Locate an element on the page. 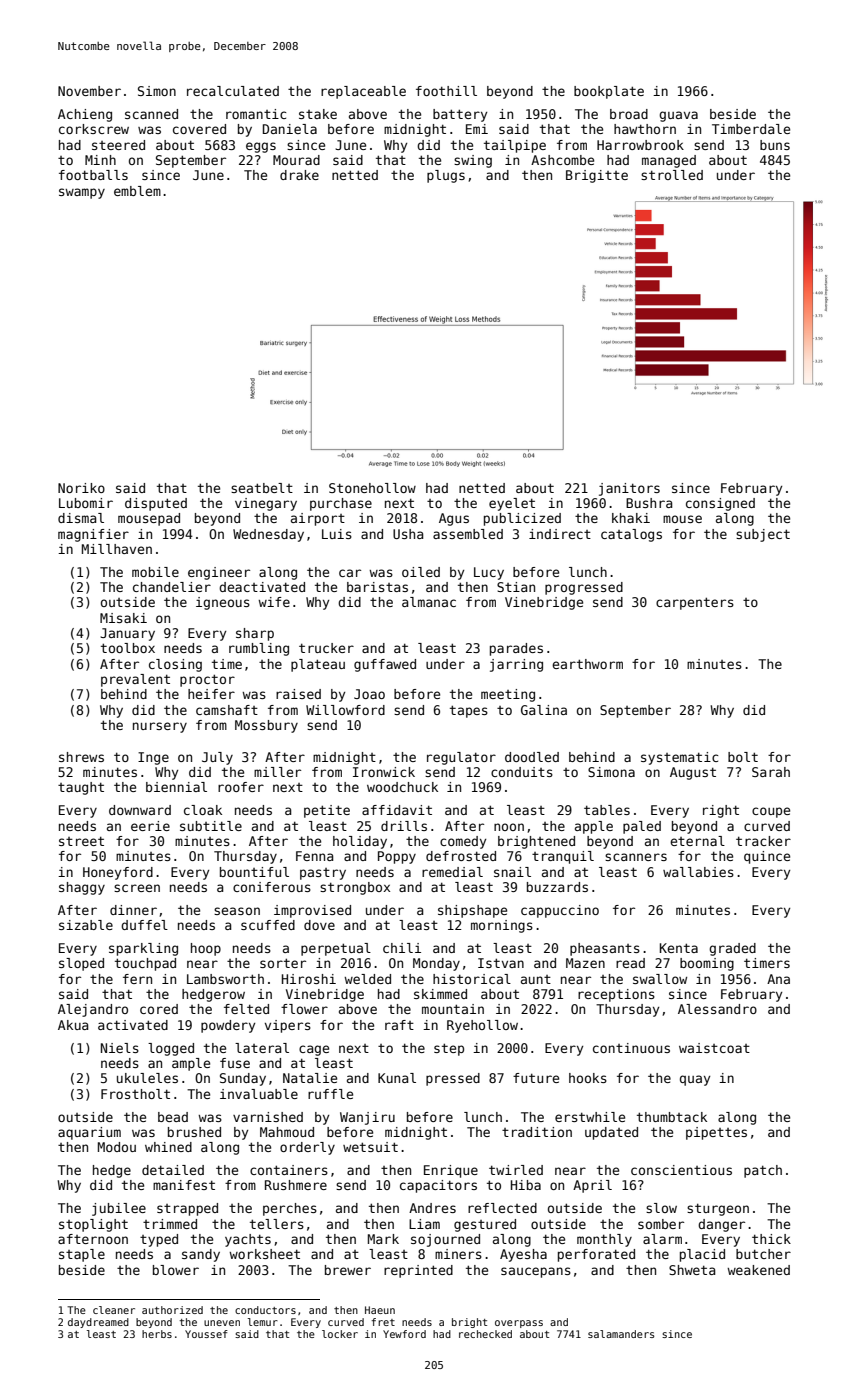  swampy is located at coordinates (82, 193).
